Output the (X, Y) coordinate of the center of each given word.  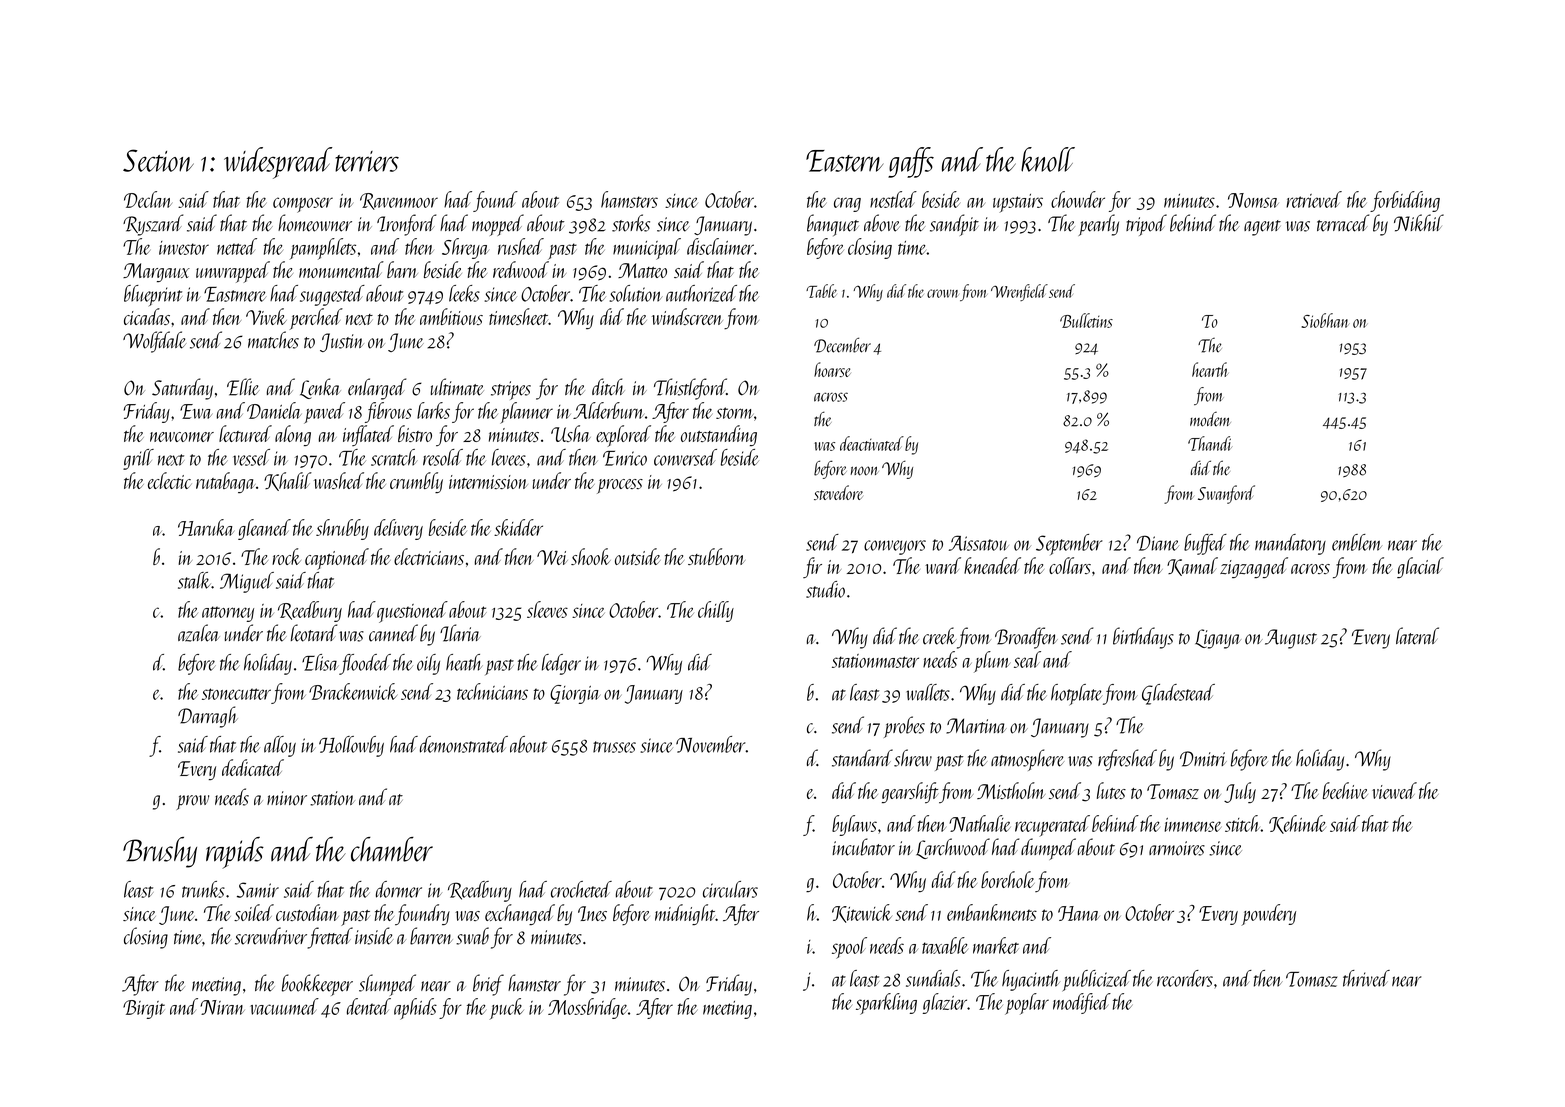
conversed (685, 457)
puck (506, 1009)
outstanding (719, 435)
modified (1082, 1003)
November (711, 744)
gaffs (911, 162)
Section (158, 160)
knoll (1048, 159)
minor (287, 798)
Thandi (1210, 443)
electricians (429, 556)
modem (1210, 419)
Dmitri (1203, 759)
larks (433, 410)
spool (849, 948)
